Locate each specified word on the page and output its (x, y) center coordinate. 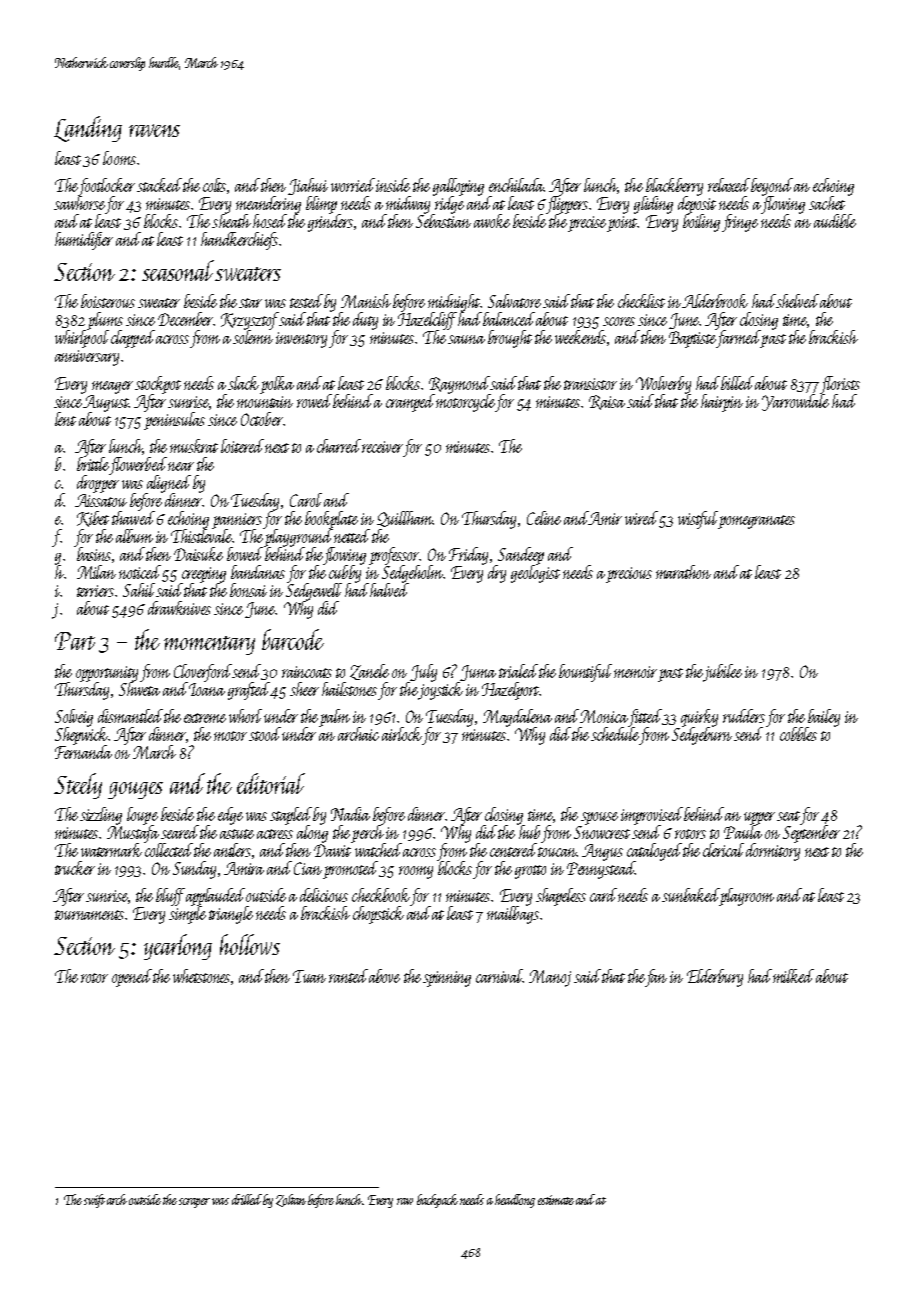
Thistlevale (202, 536)
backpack (437, 1201)
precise (587, 224)
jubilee (723, 672)
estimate (556, 1200)
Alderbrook (715, 301)
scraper (194, 1203)
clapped (133, 339)
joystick (440, 691)
